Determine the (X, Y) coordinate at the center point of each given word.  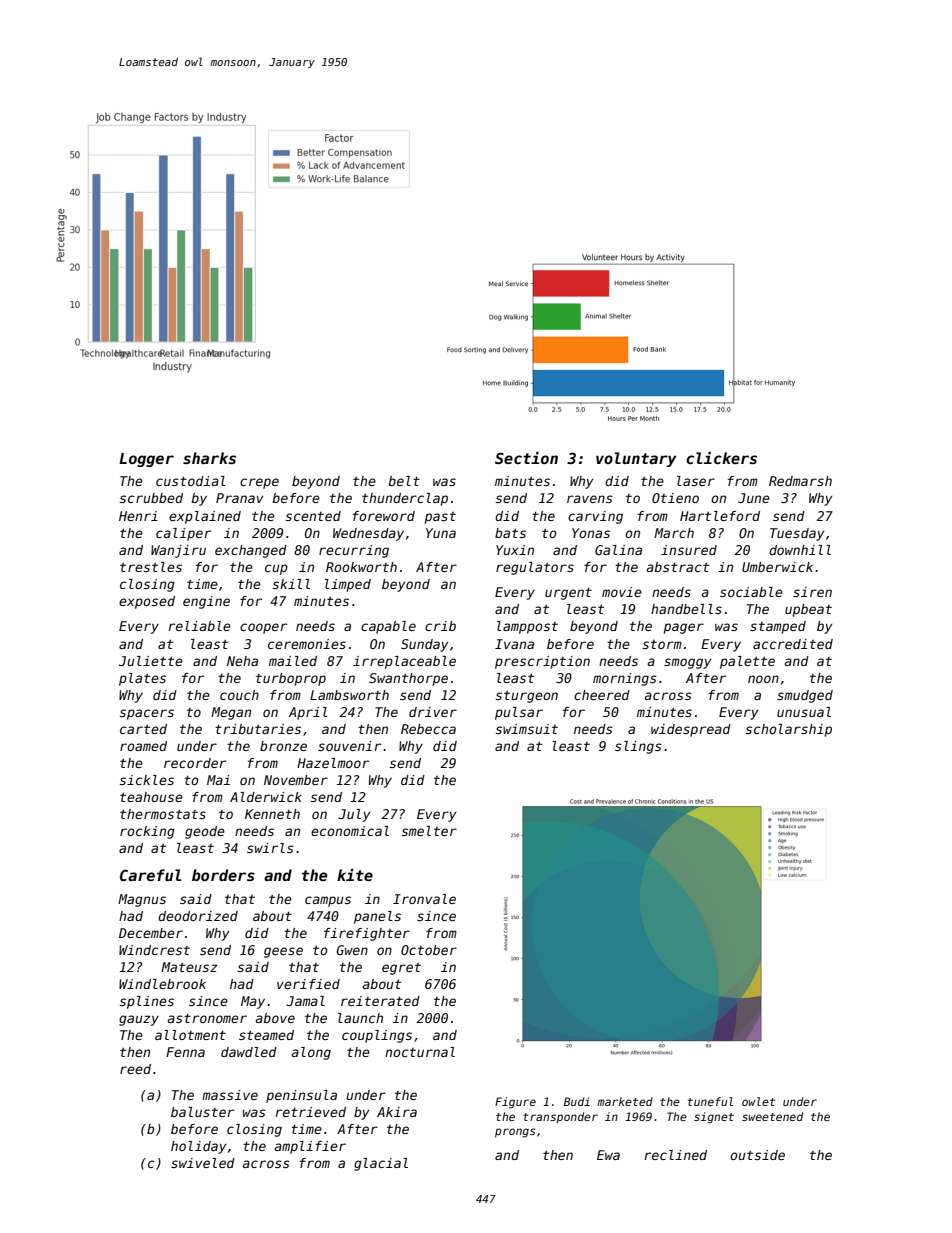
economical (350, 831)
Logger (146, 460)
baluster (202, 1112)
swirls (270, 848)
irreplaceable (404, 662)
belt (404, 481)
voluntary (636, 459)
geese (283, 952)
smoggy (688, 663)
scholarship (789, 730)
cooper (263, 628)
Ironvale (424, 899)
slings (638, 747)
